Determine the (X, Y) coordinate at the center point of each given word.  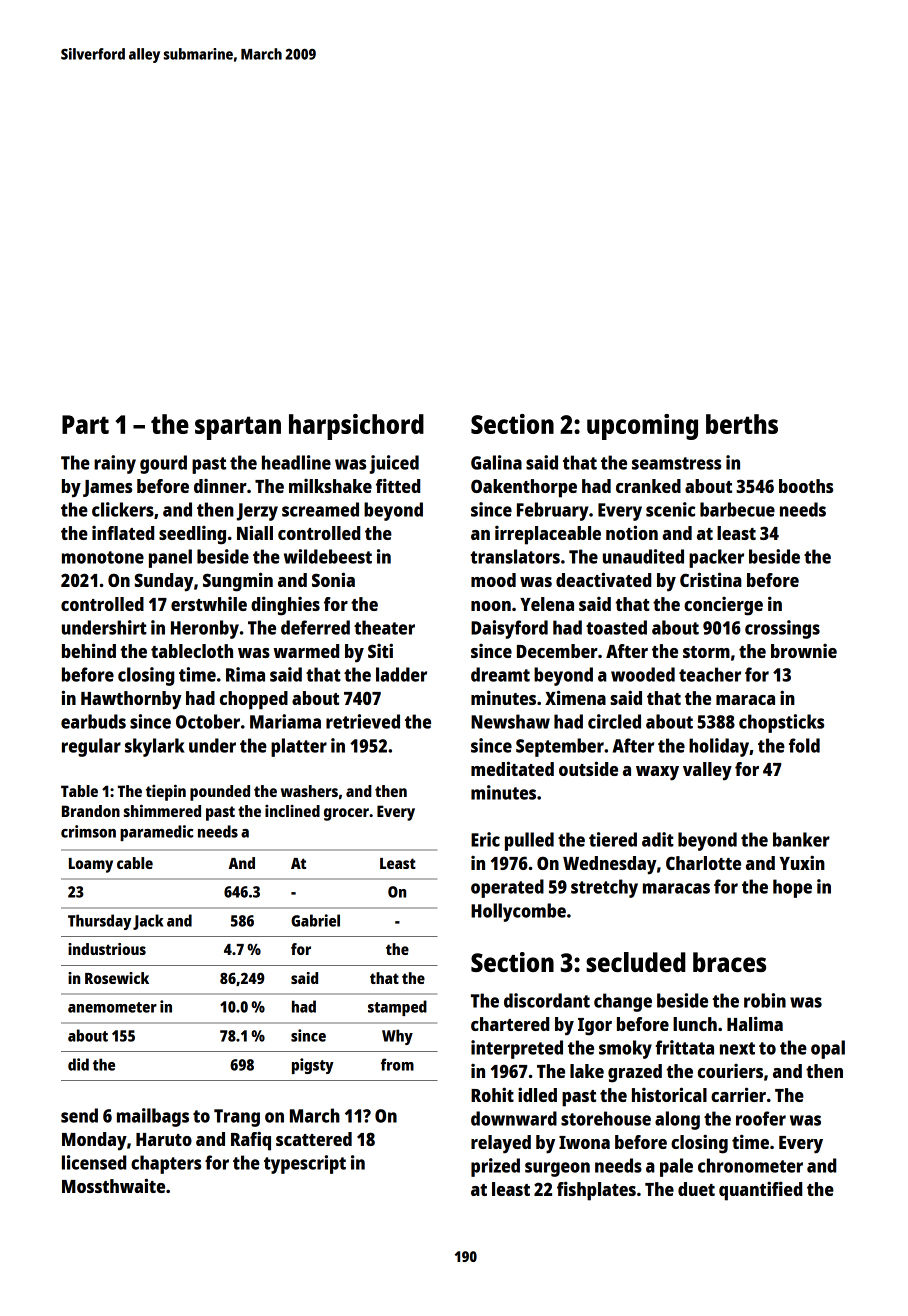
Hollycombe (518, 912)
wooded (643, 674)
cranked (648, 486)
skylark (155, 747)
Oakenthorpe (524, 488)
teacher (710, 674)
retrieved (363, 721)
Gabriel (315, 920)
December (557, 651)
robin (765, 1000)
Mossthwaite (113, 1185)
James (107, 488)
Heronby (205, 629)
